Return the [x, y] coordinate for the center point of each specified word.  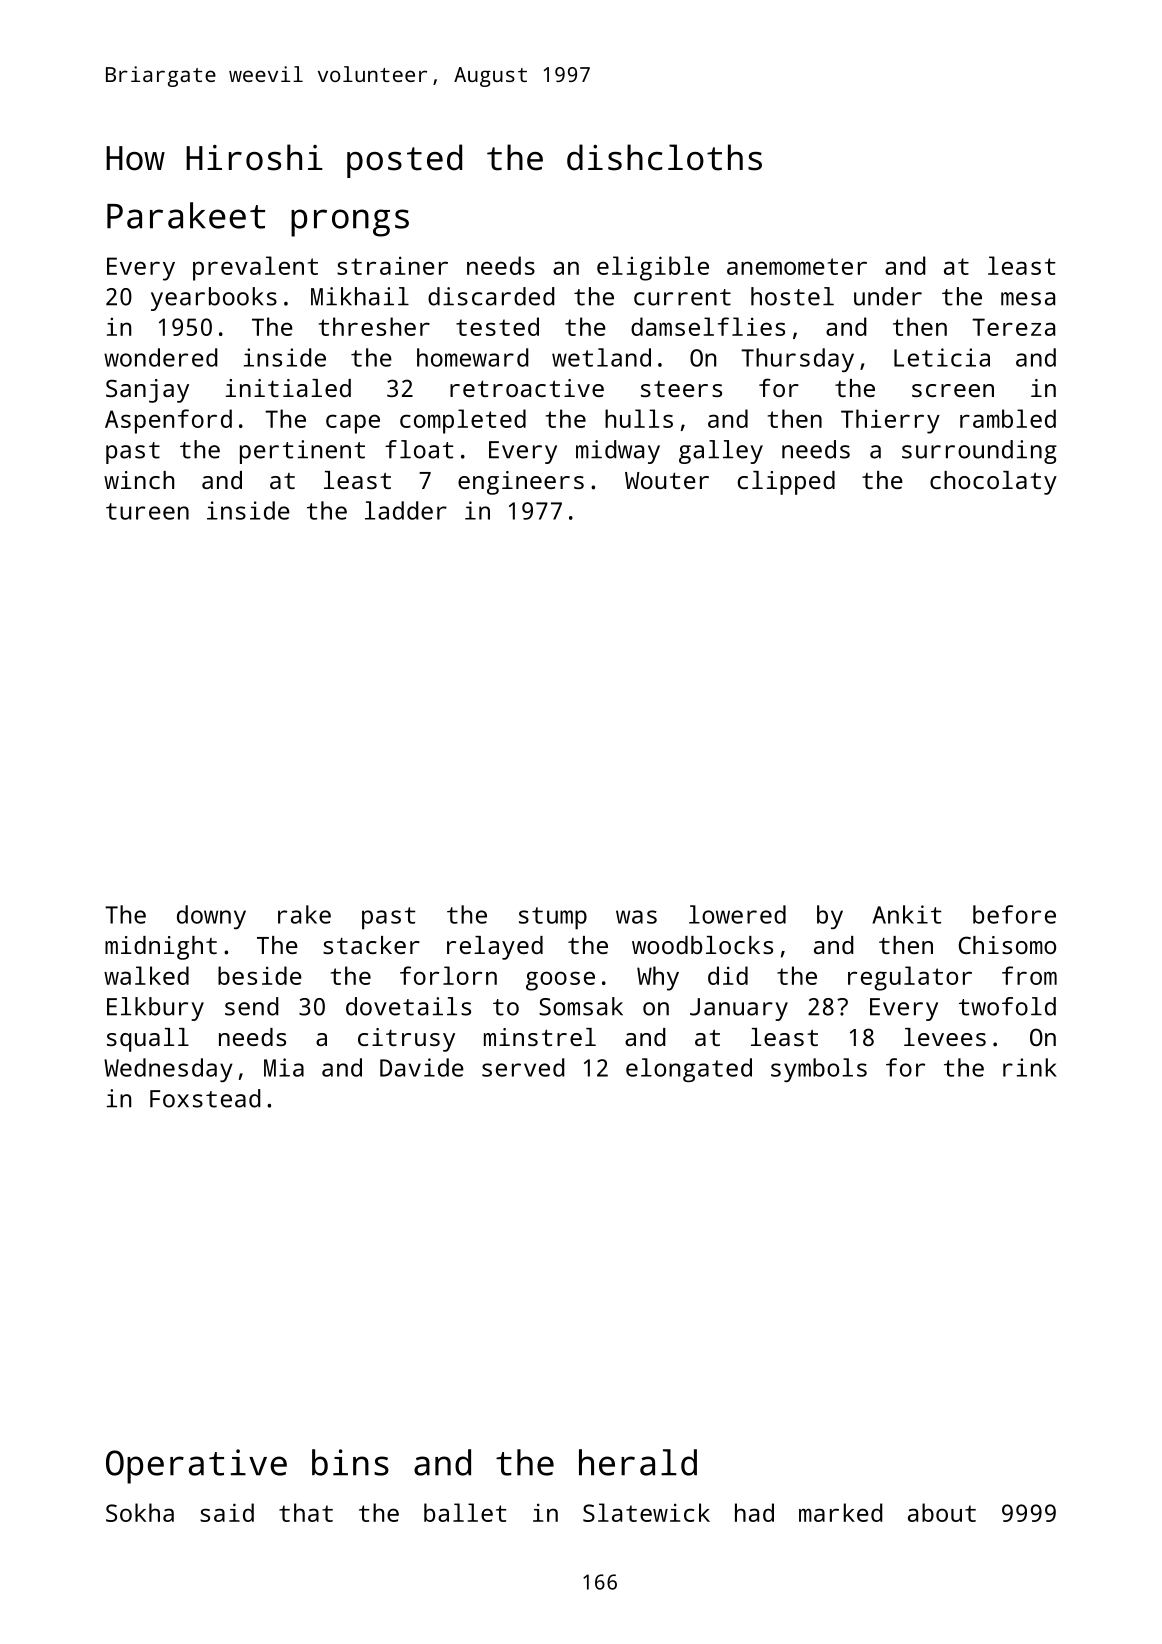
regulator [910, 978]
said [227, 1512]
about [942, 1512]
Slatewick [646, 1512]
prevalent [255, 268]
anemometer [797, 266]
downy [211, 917]
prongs [350, 223]
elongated [689, 1070]
